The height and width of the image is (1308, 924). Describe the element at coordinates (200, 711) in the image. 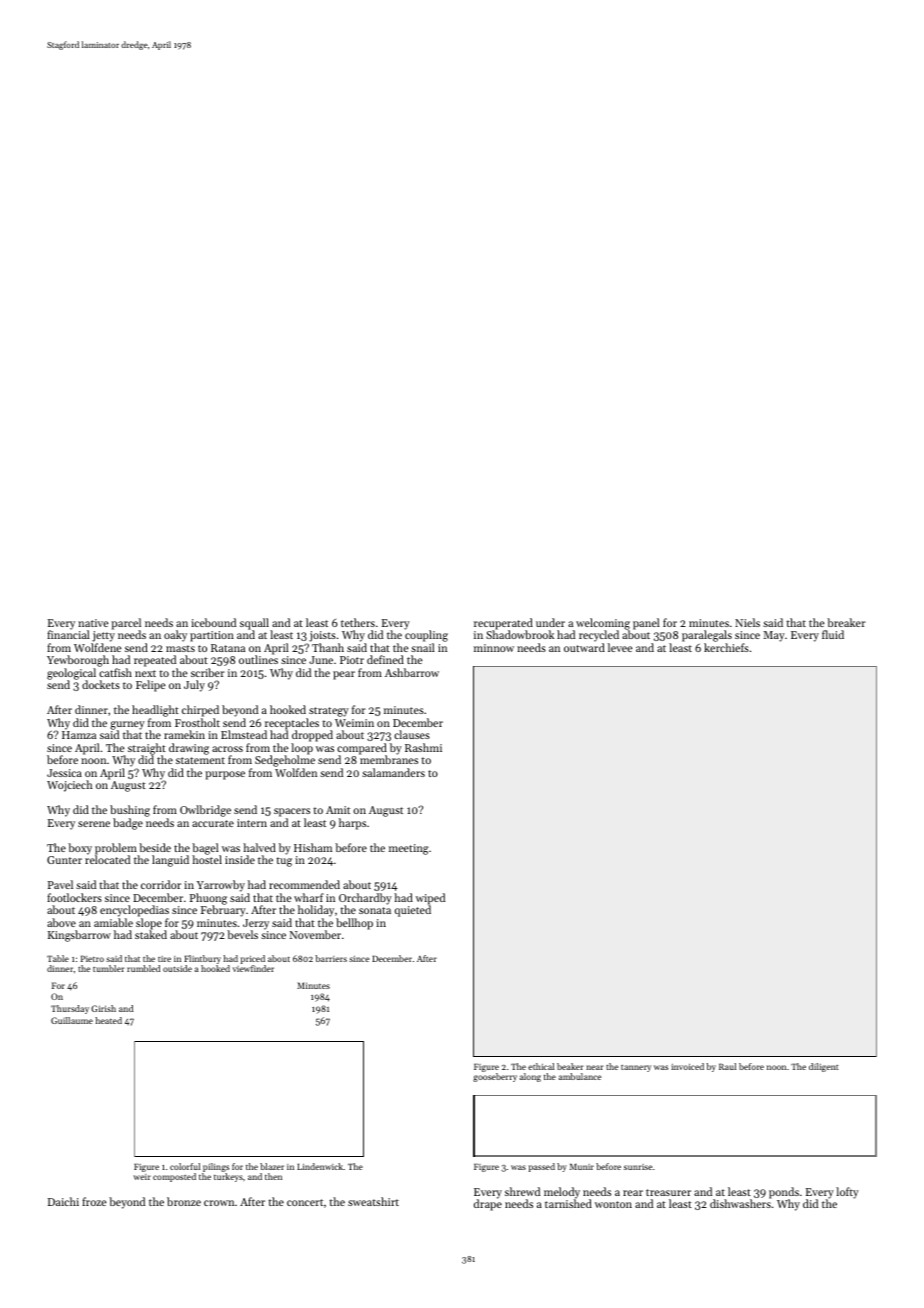

I see `chirped` at that location.
